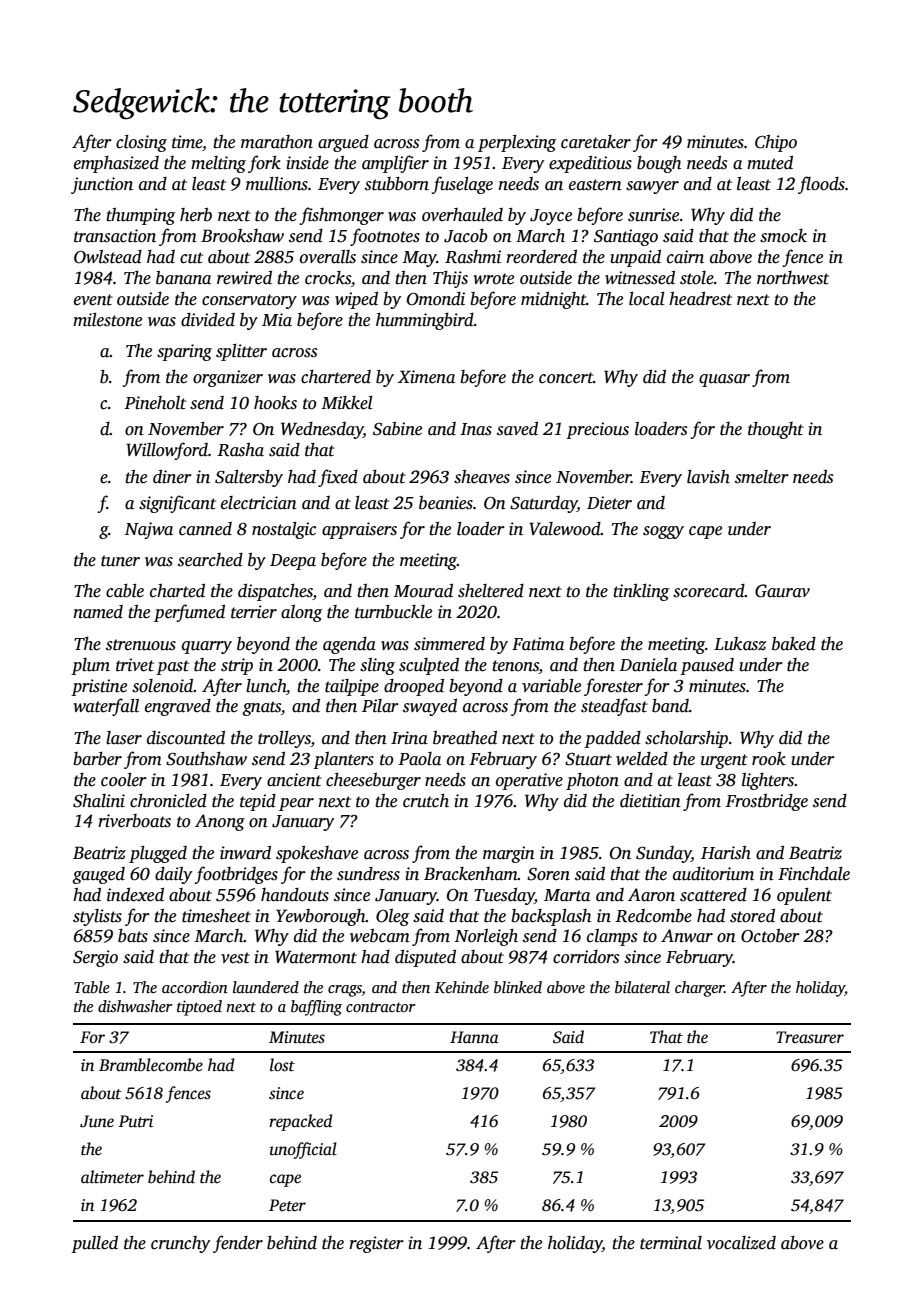  I want to click on lavish, so click(708, 477).
